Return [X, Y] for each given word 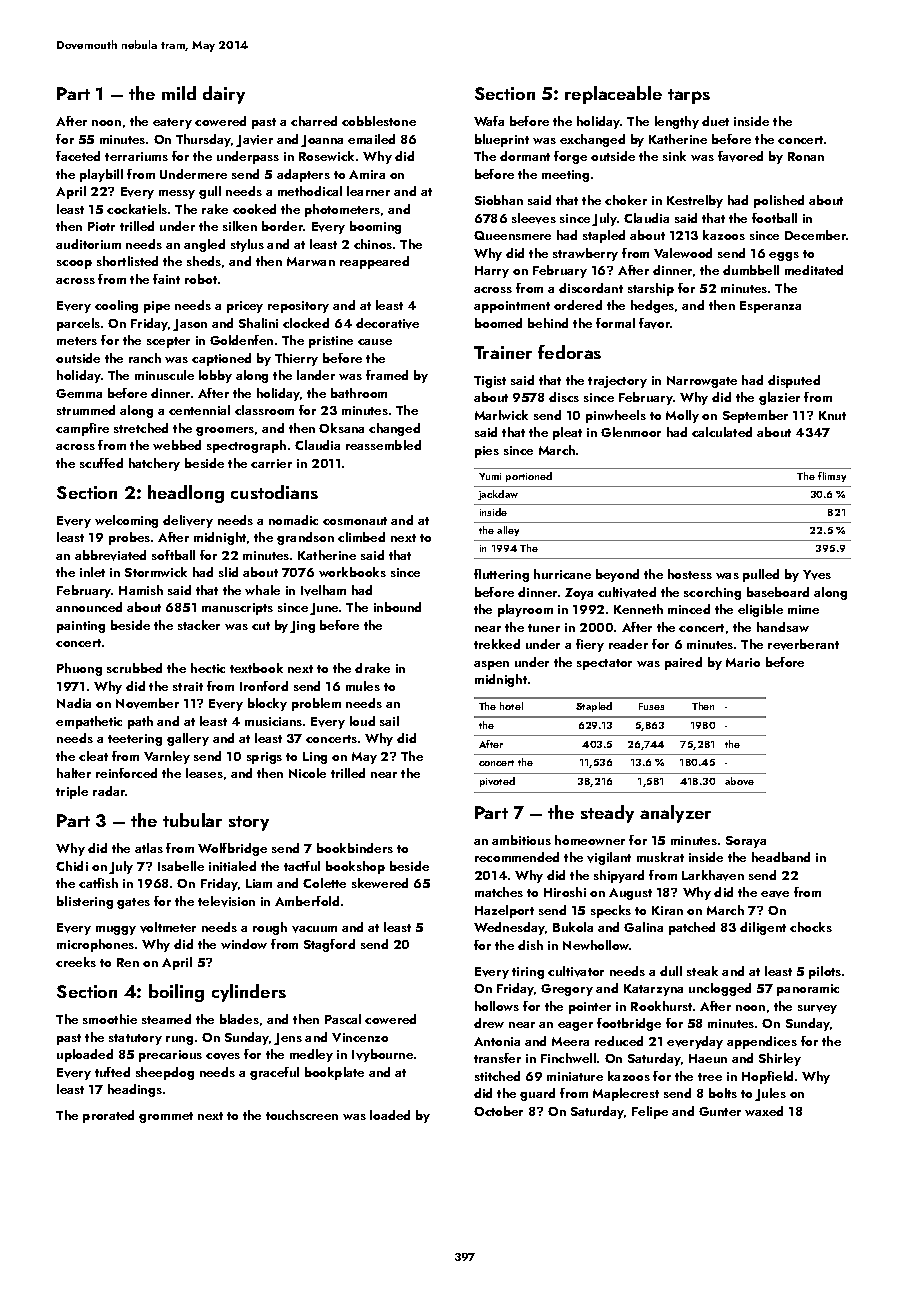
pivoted [497, 782]
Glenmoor [631, 432]
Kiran [667, 910]
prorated [108, 1116]
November [147, 703]
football [774, 218]
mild [179, 93]
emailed [371, 139]
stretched [141, 428]
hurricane [562, 574]
